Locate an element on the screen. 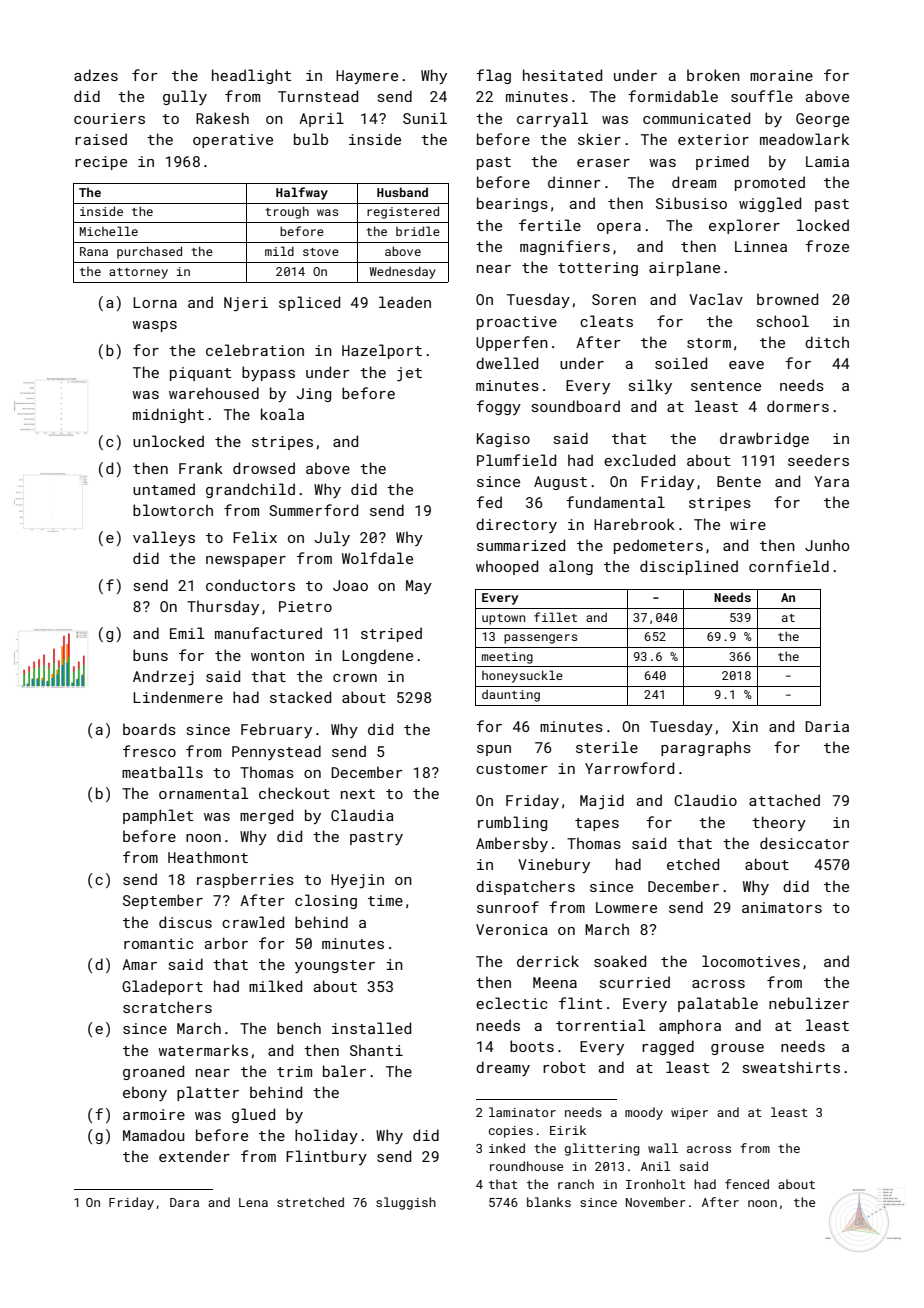  Dara is located at coordinates (184, 1202).
